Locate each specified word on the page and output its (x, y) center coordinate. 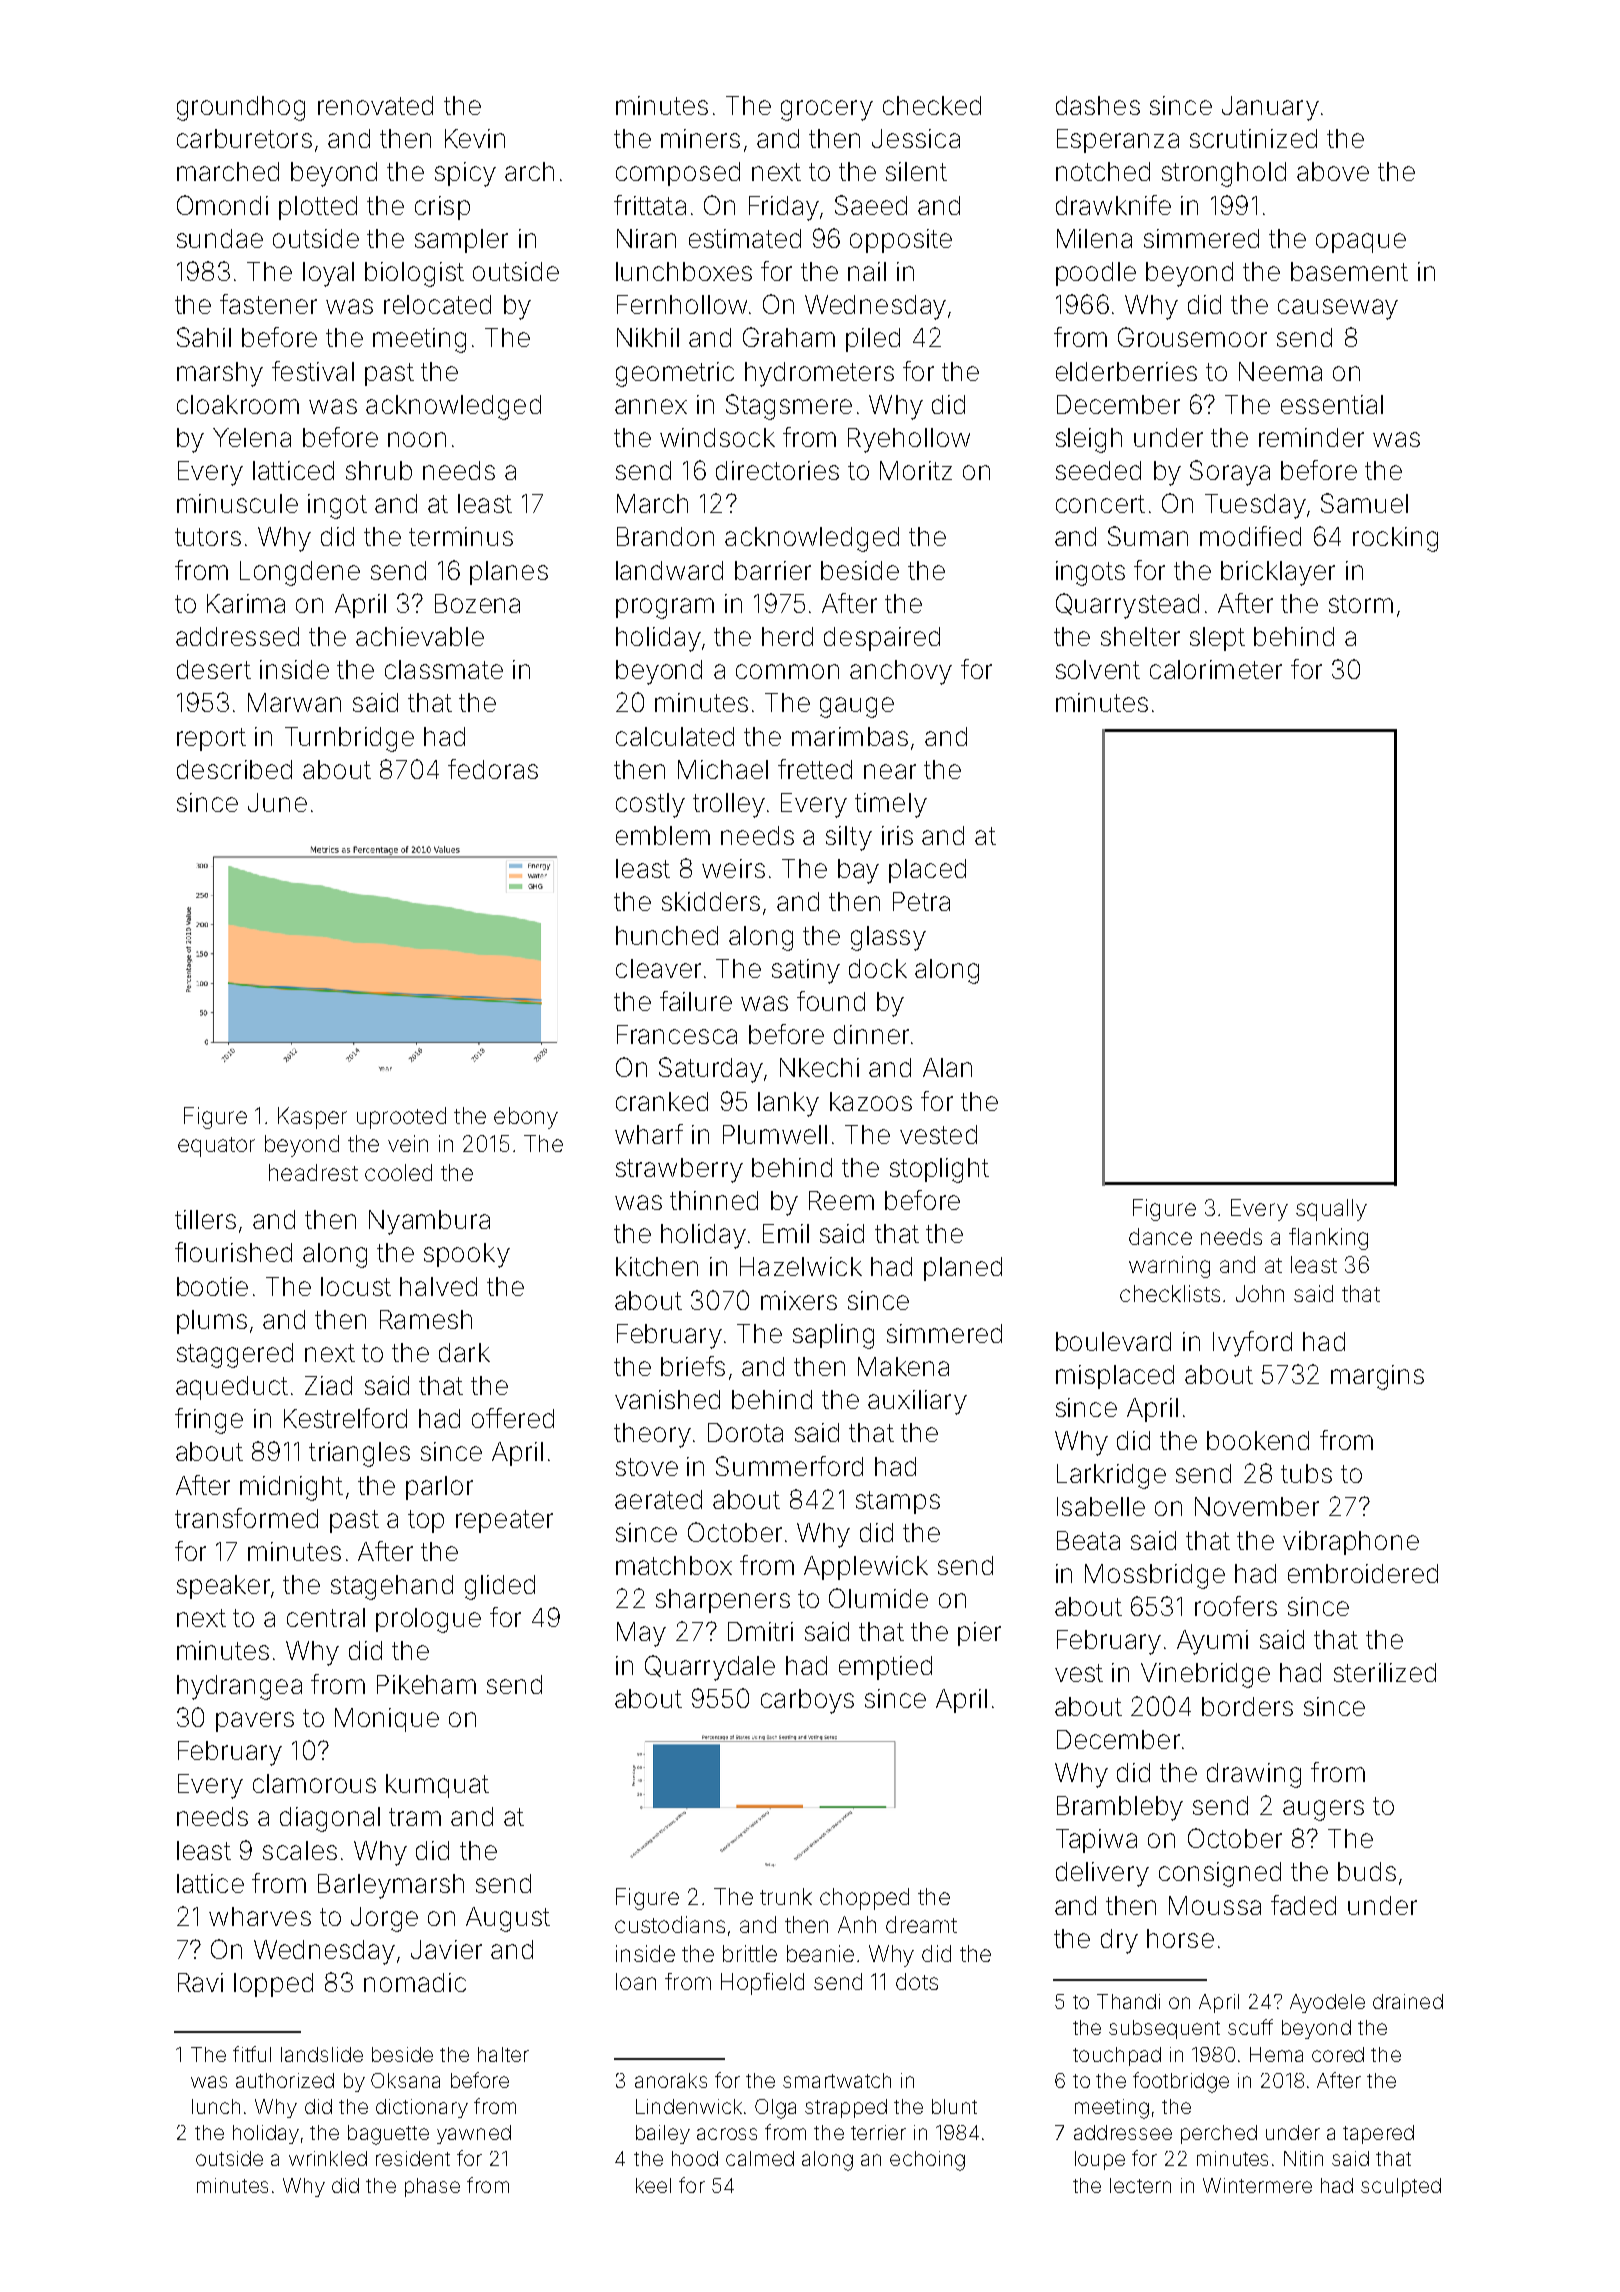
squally (1331, 1210)
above (1333, 171)
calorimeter (1216, 669)
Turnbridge (349, 739)
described (234, 769)
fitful (252, 2054)
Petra (921, 901)
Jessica (916, 138)
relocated (437, 304)
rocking (1395, 539)
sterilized (1385, 1672)
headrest (313, 1172)
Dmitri (760, 1631)
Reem (841, 1200)
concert (1100, 504)
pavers (255, 1722)
